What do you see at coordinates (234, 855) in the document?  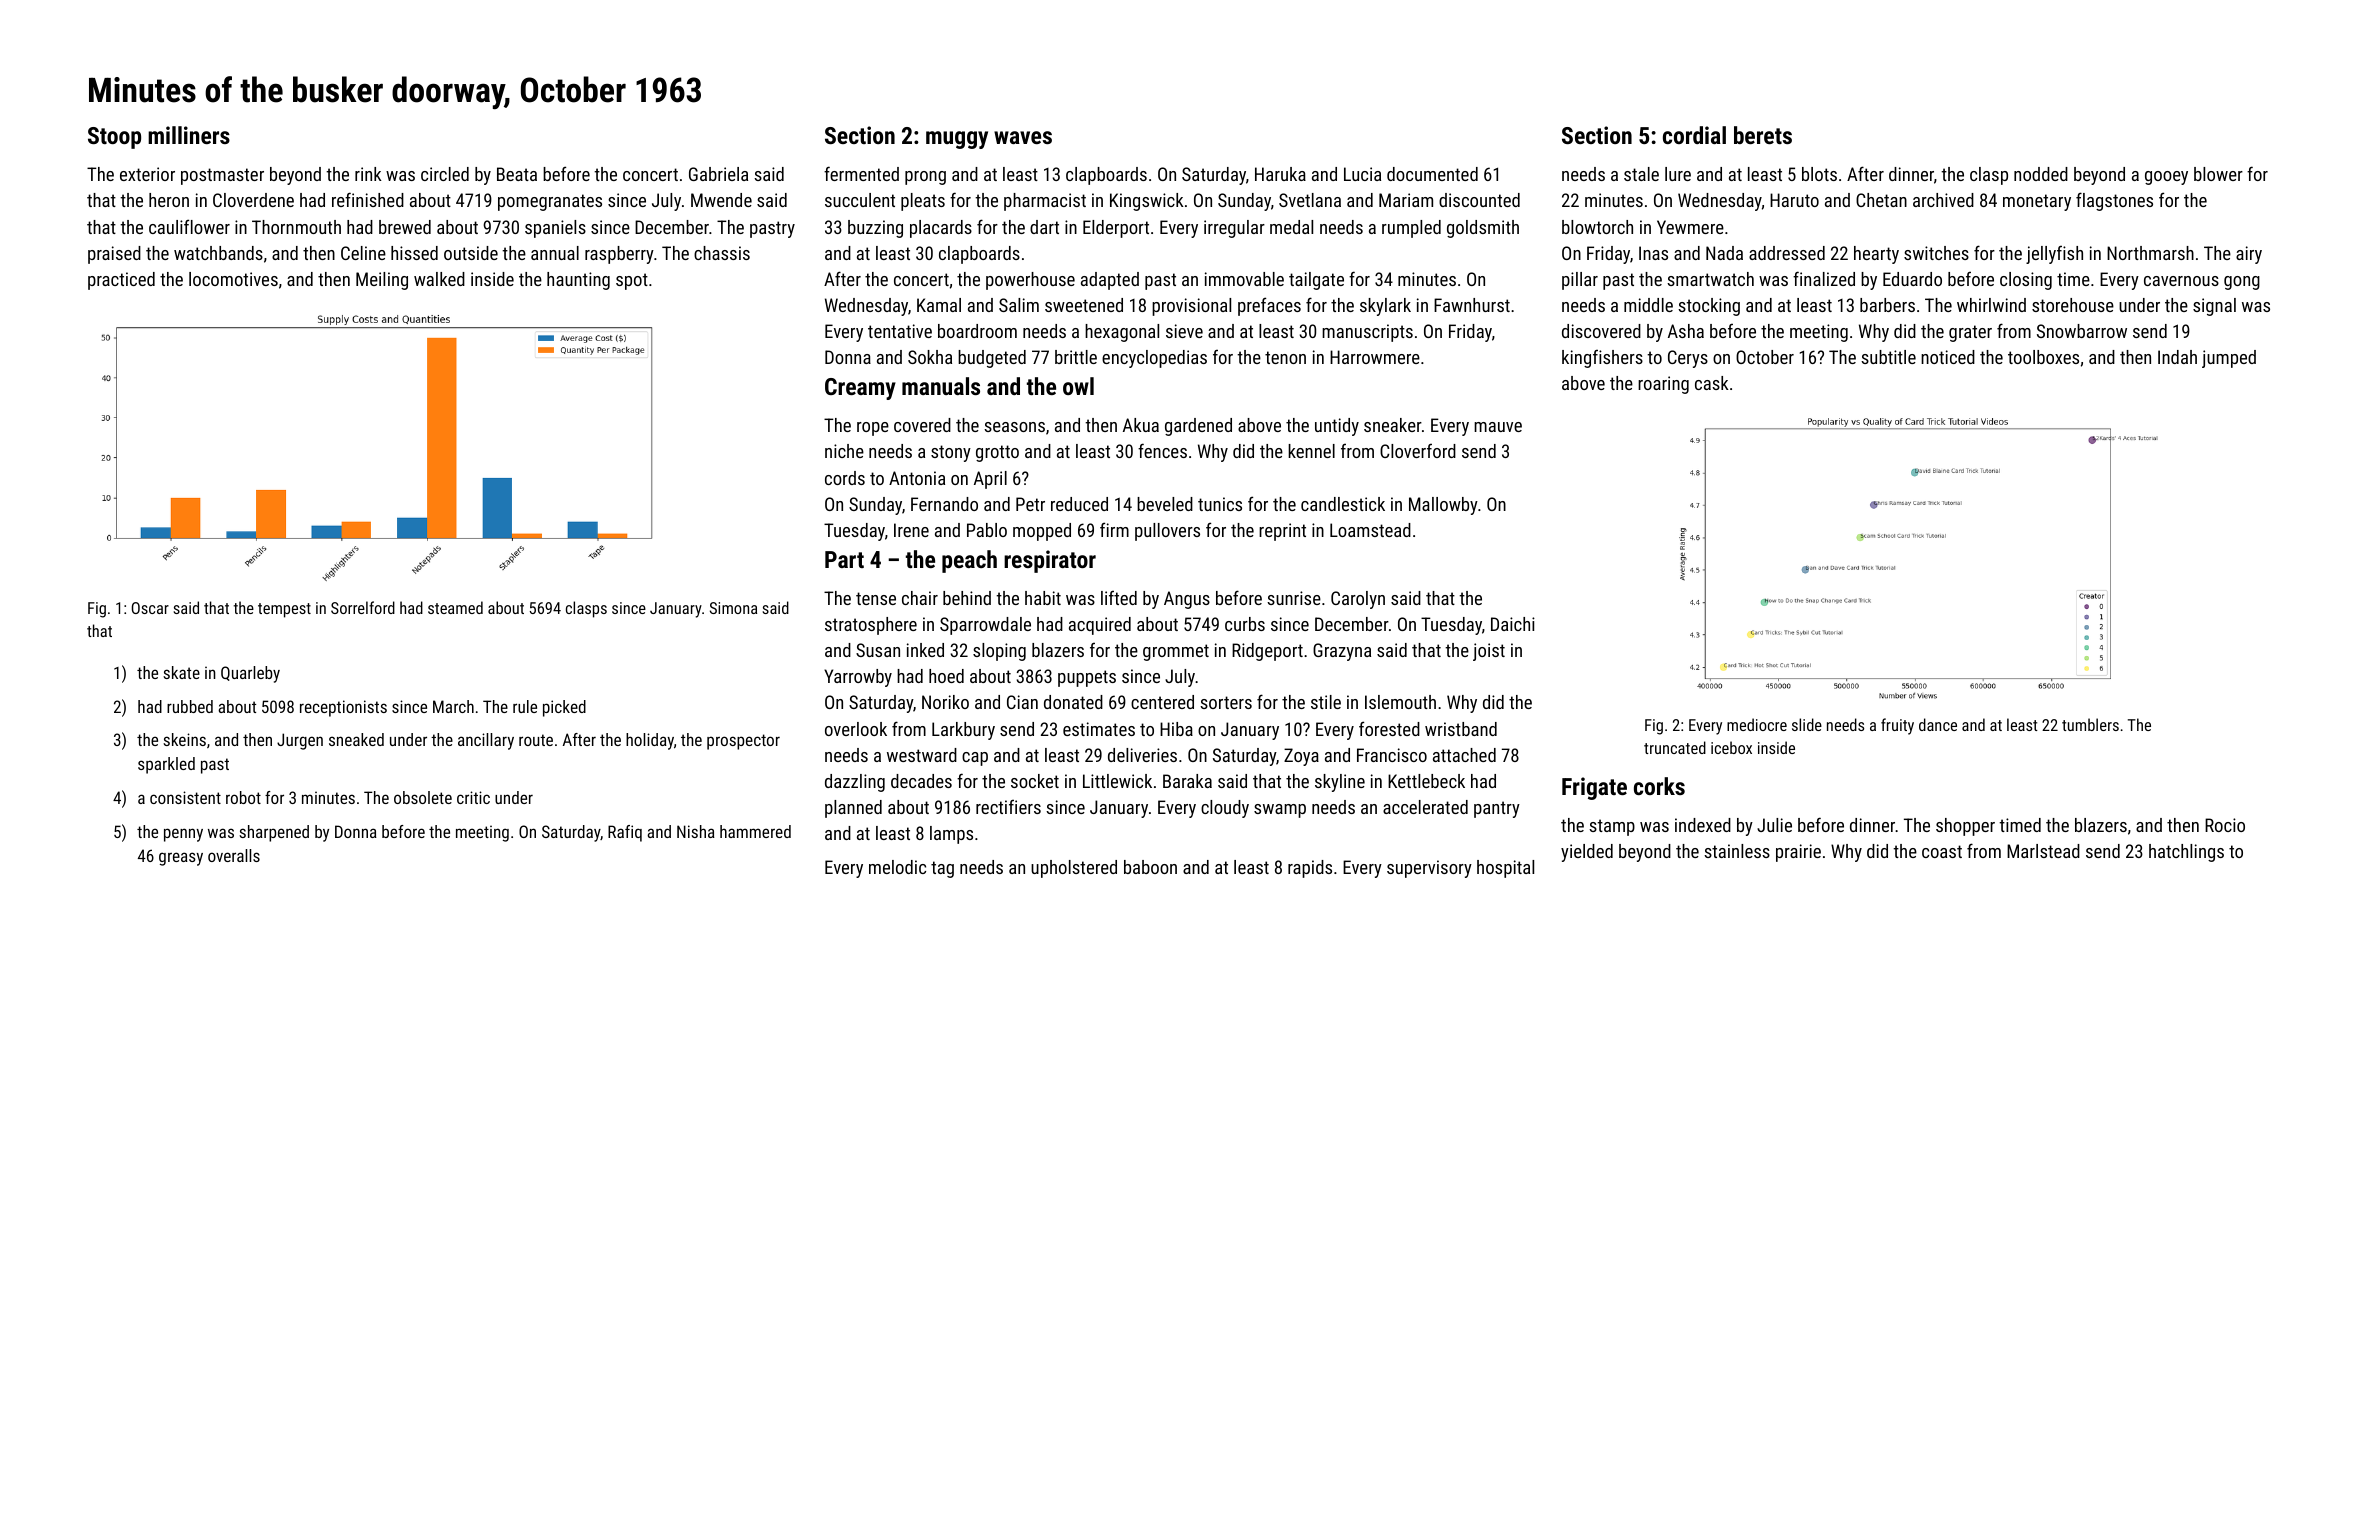 I see `overalls` at bounding box center [234, 855].
